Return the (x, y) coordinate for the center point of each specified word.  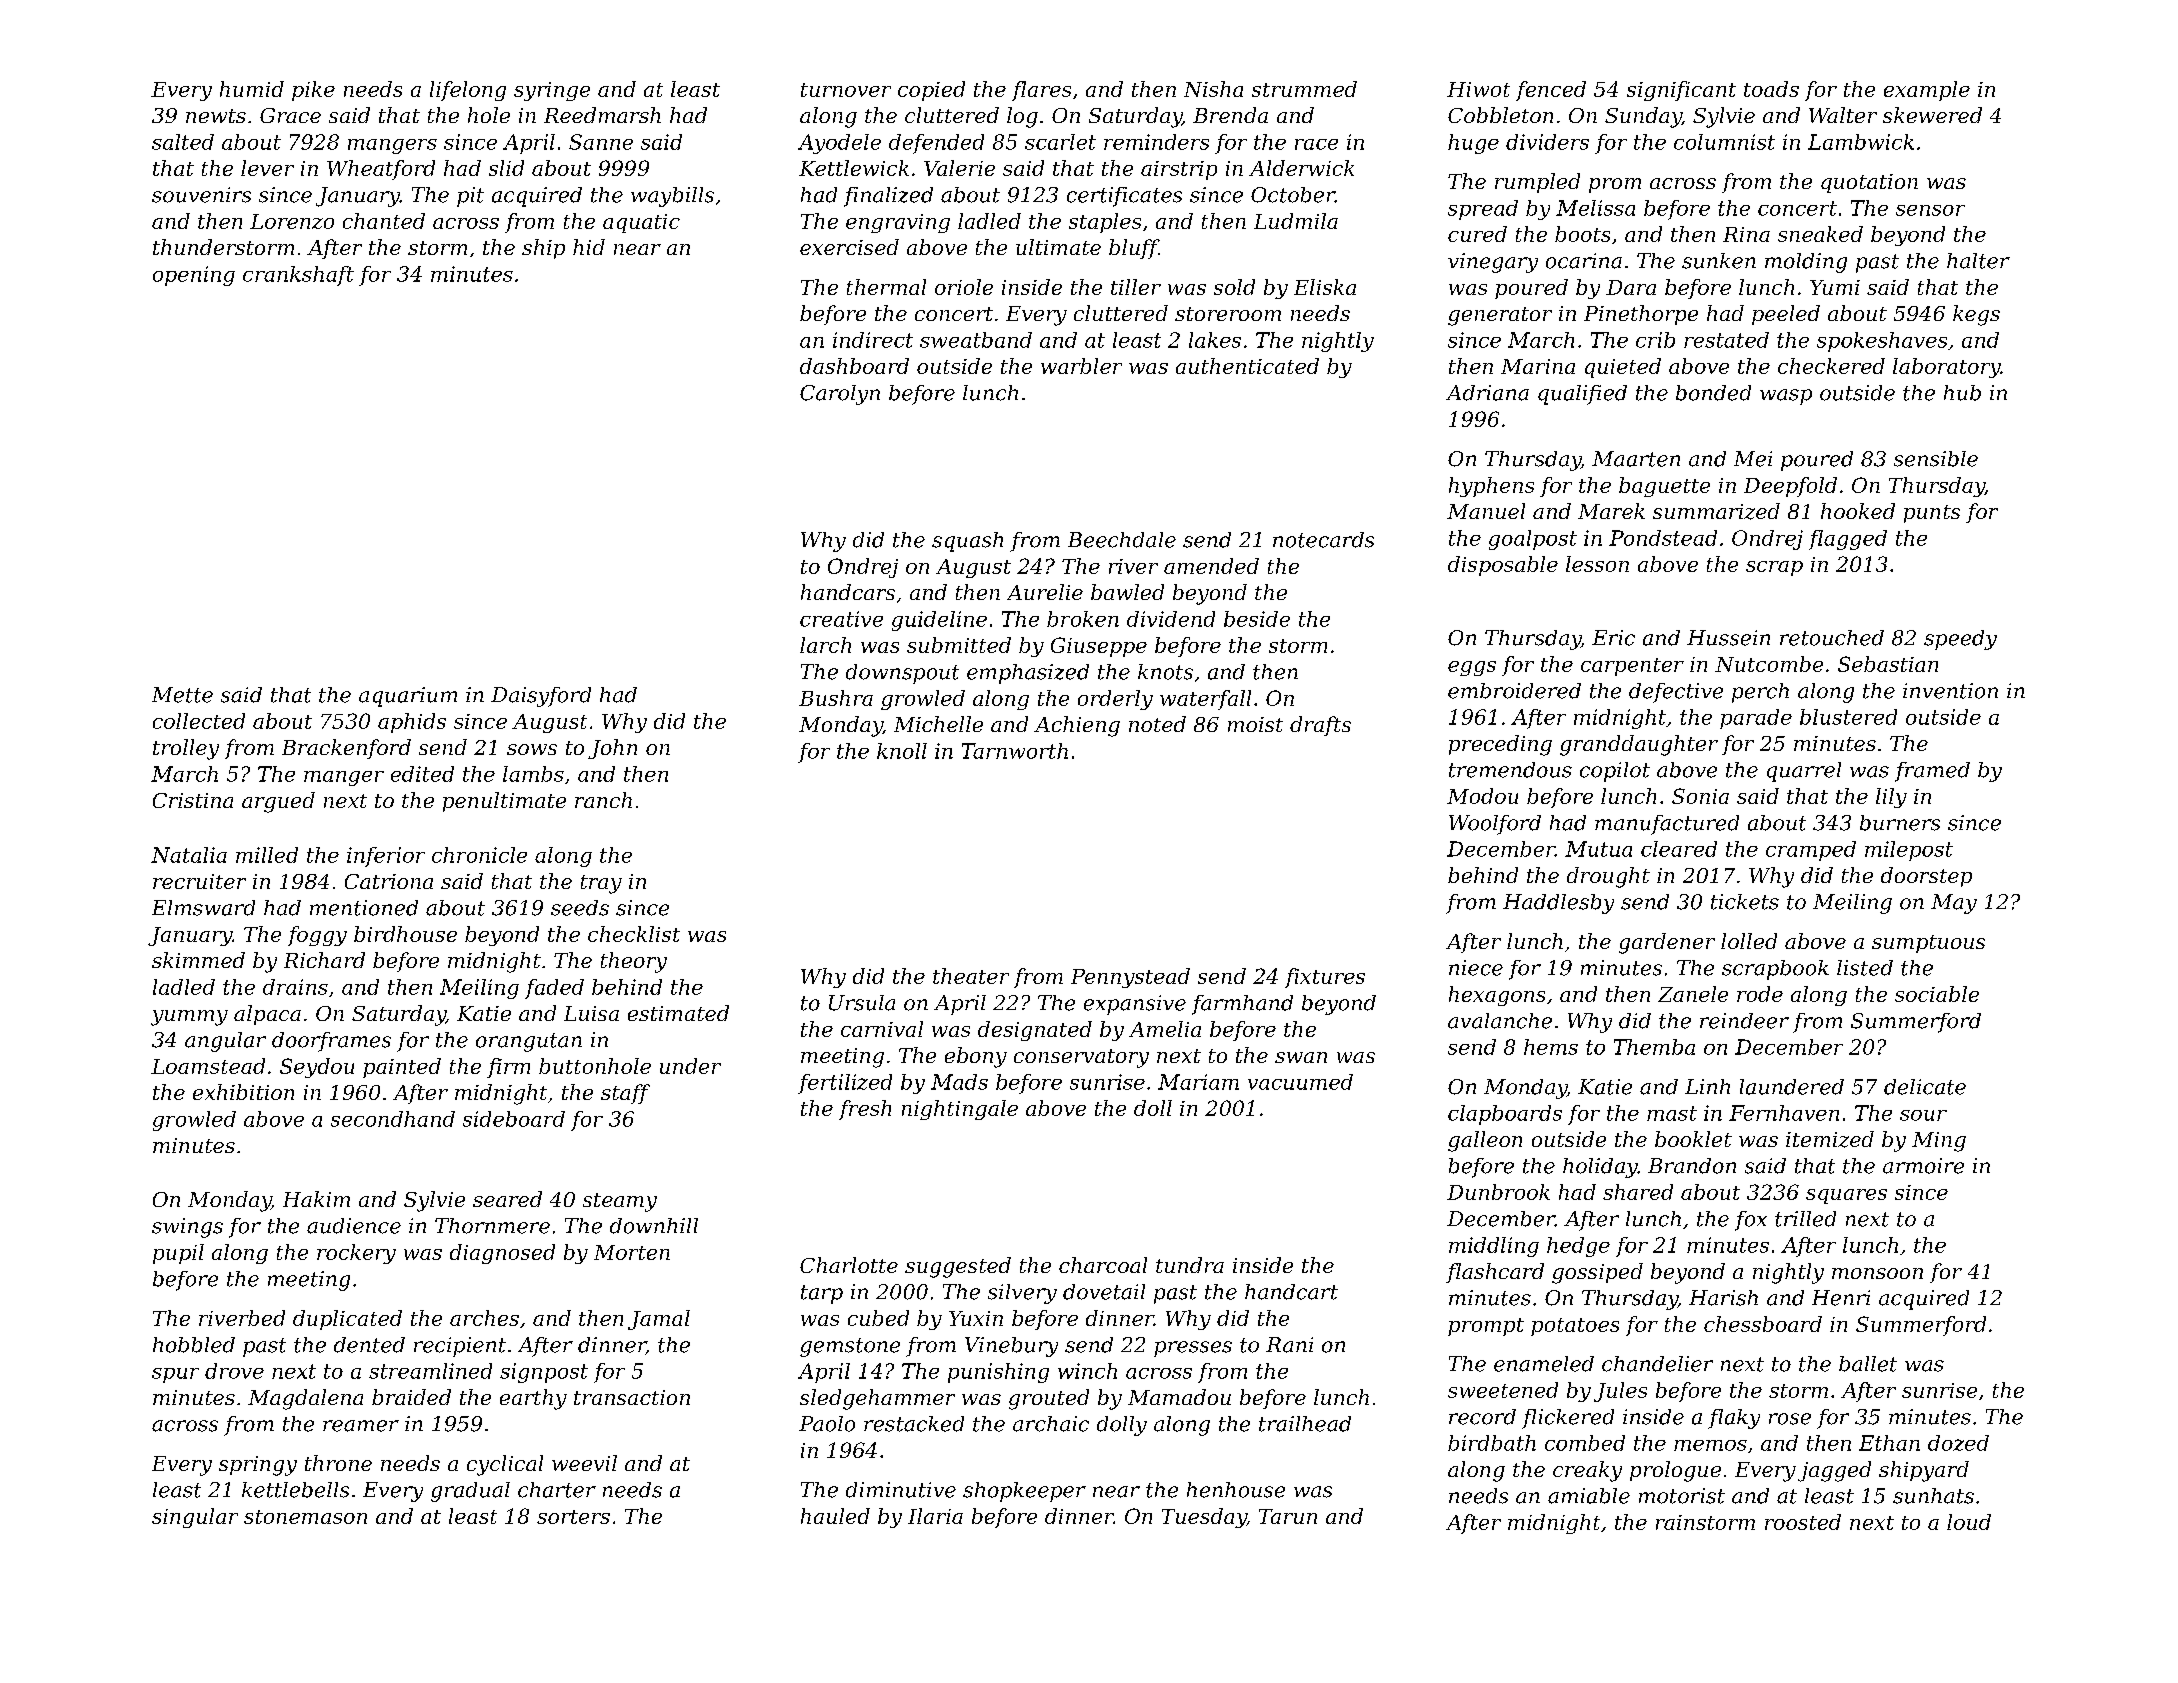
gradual (470, 1492)
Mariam (1198, 1082)
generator (1500, 316)
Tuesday (1204, 1518)
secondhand (393, 1119)
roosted (1803, 1522)
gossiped (1597, 1273)
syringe (552, 91)
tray (601, 884)
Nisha (1213, 89)
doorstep (1926, 877)
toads (1771, 89)
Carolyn (840, 395)
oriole (964, 287)
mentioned (364, 908)
